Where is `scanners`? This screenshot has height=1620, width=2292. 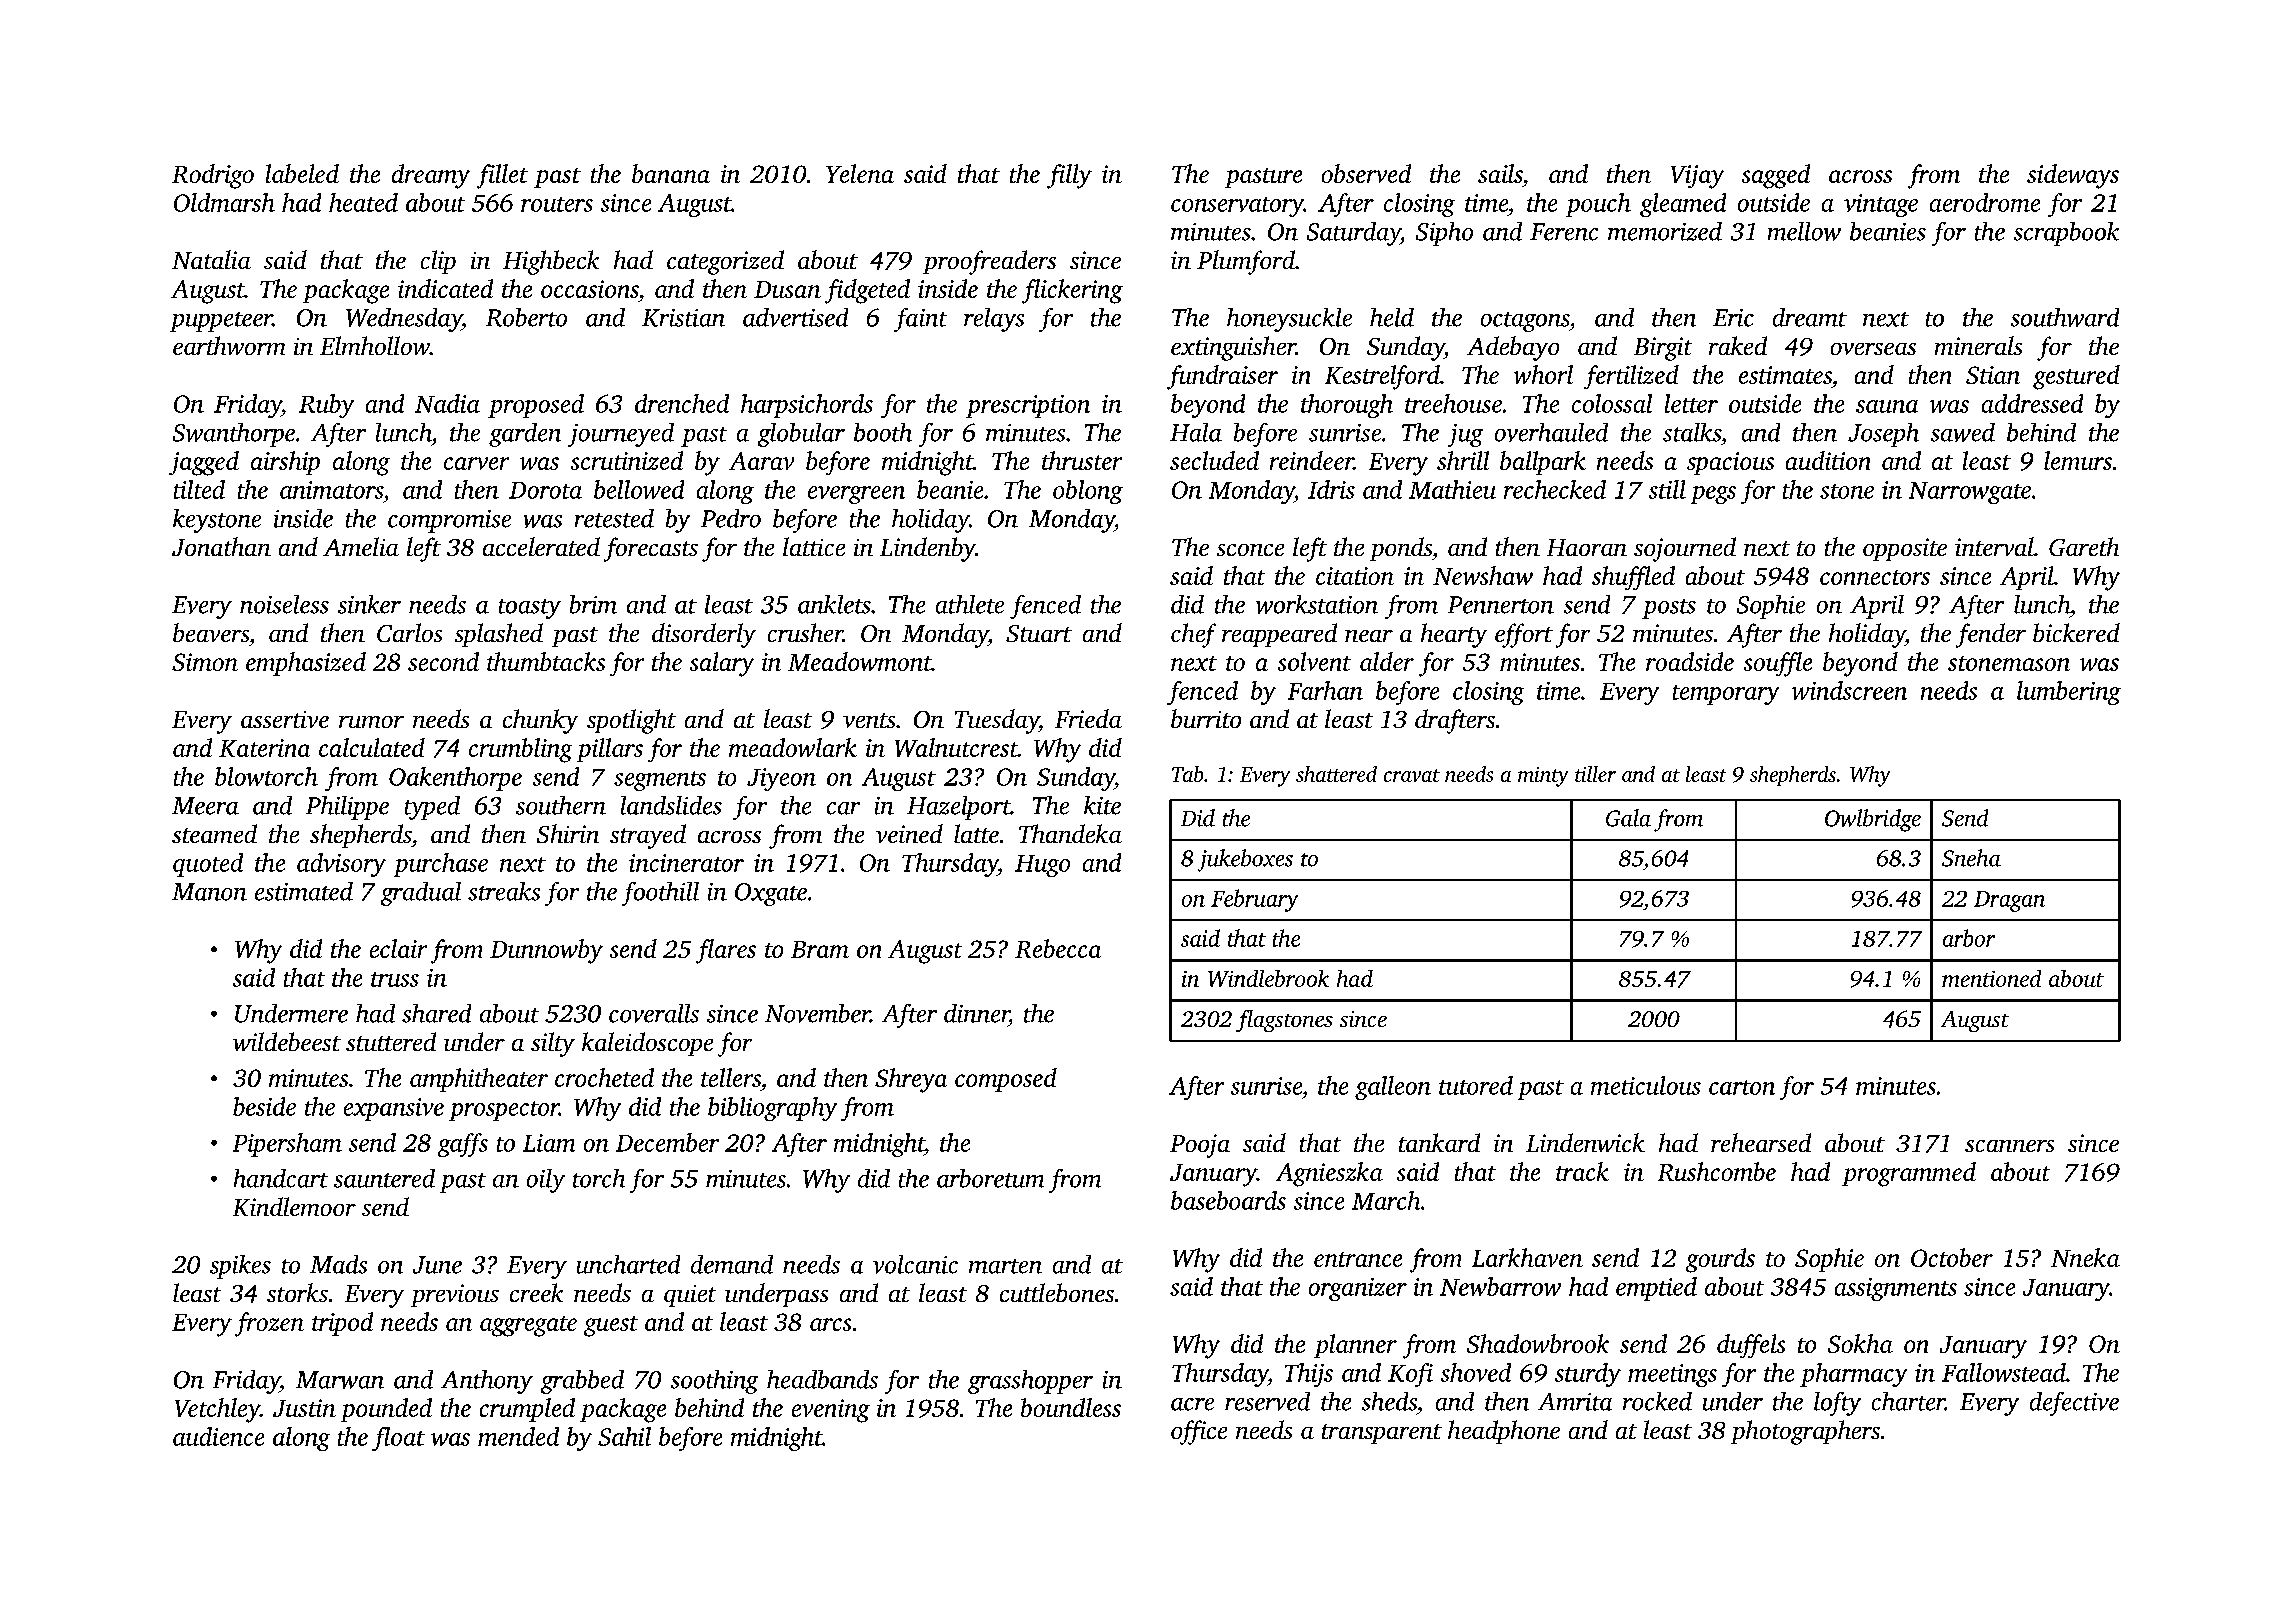 scanners is located at coordinates (2009, 1146).
